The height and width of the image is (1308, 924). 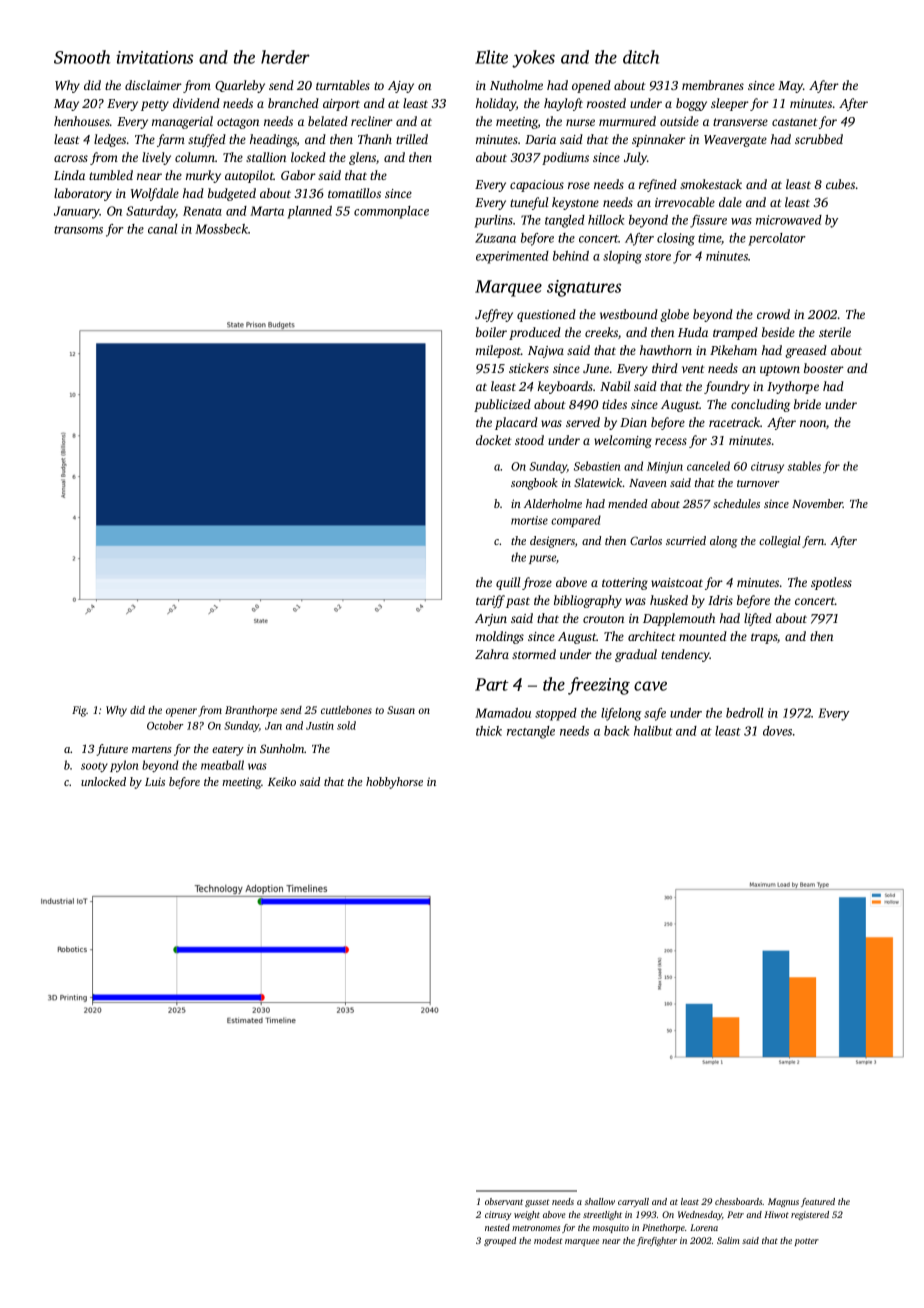 What do you see at coordinates (490, 601) in the image?
I see `tariff` at bounding box center [490, 601].
